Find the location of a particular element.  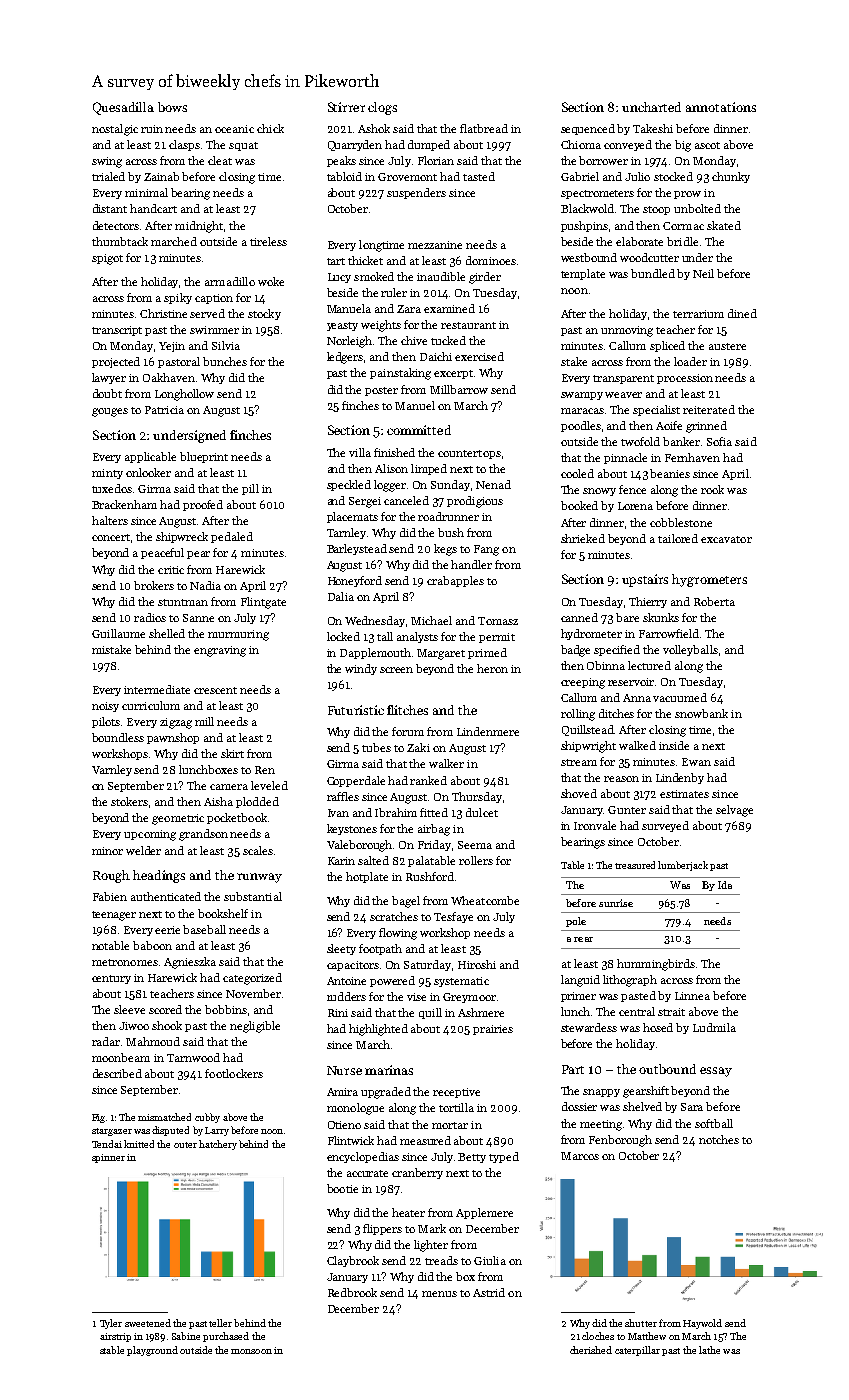

Stirrer is located at coordinates (346, 107).
